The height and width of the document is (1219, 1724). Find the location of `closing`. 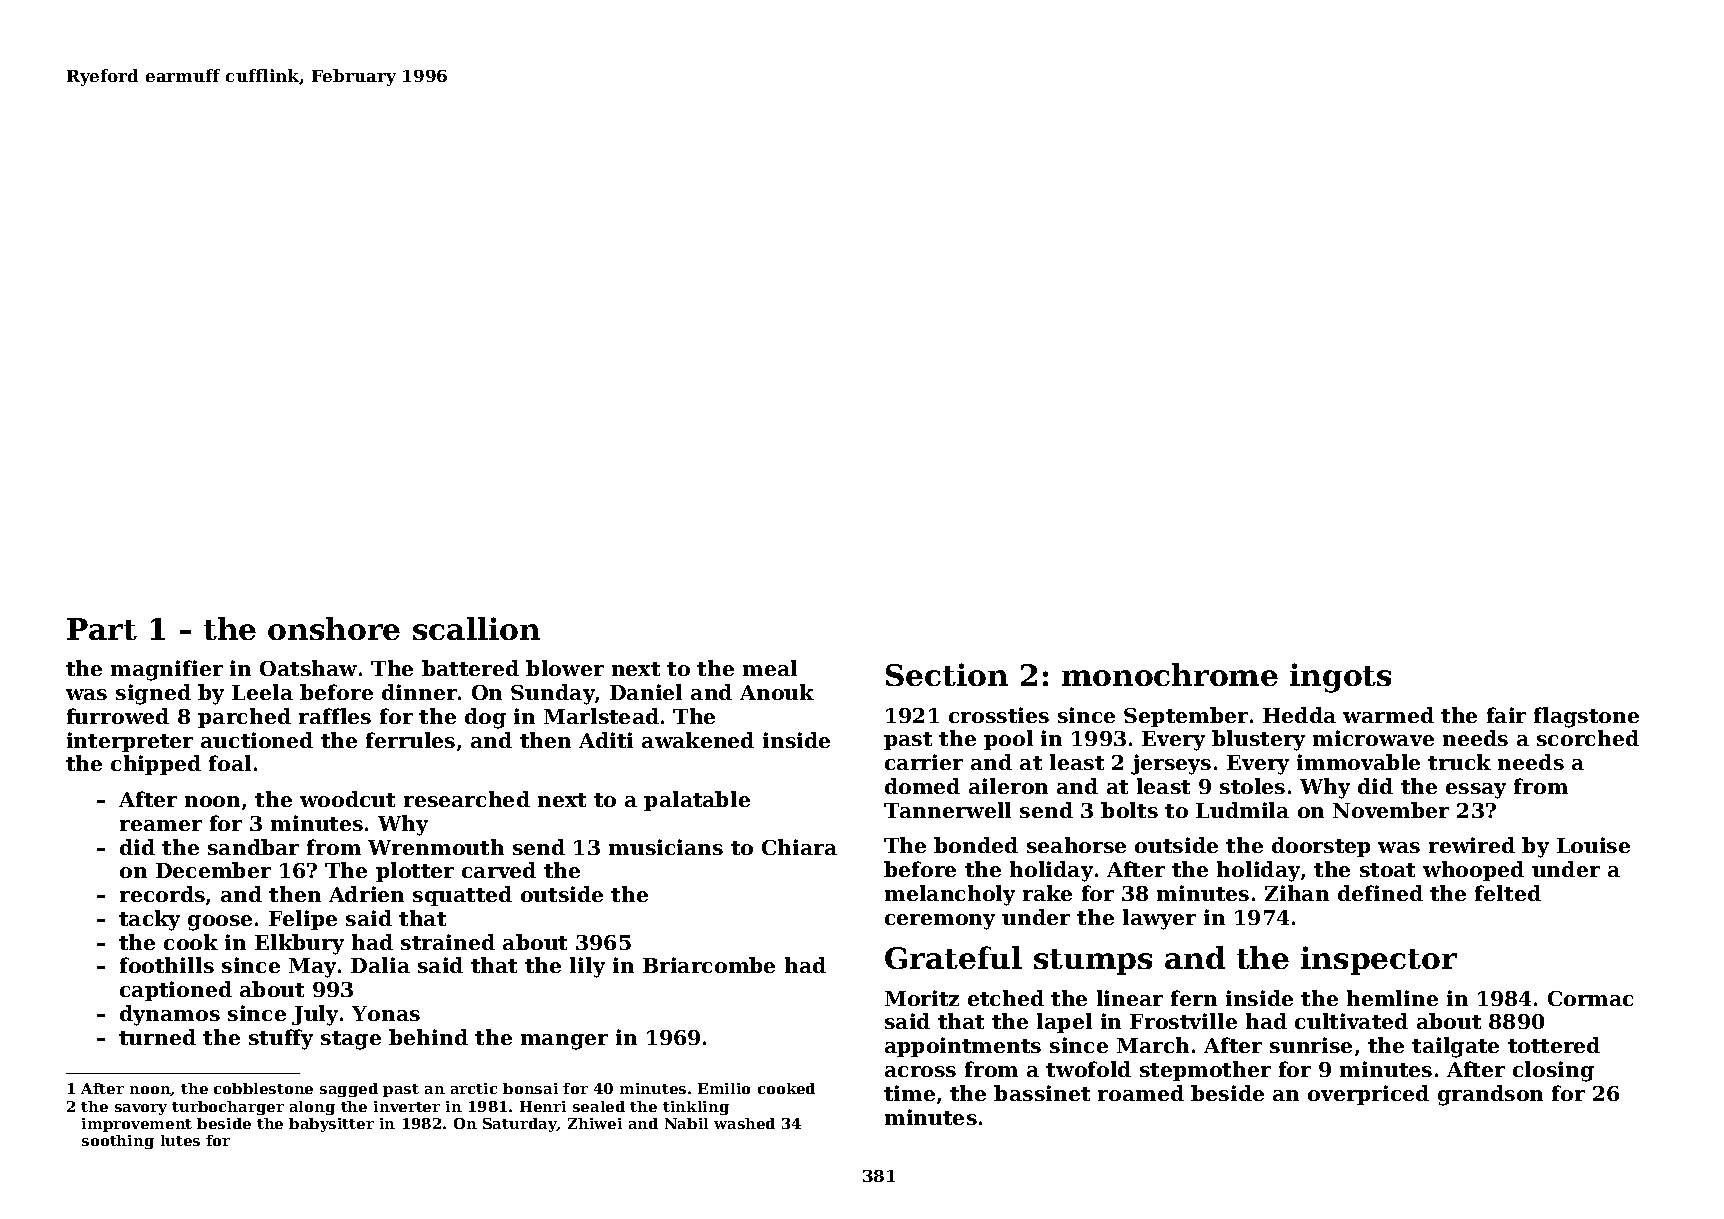

closing is located at coordinates (1553, 1071).
